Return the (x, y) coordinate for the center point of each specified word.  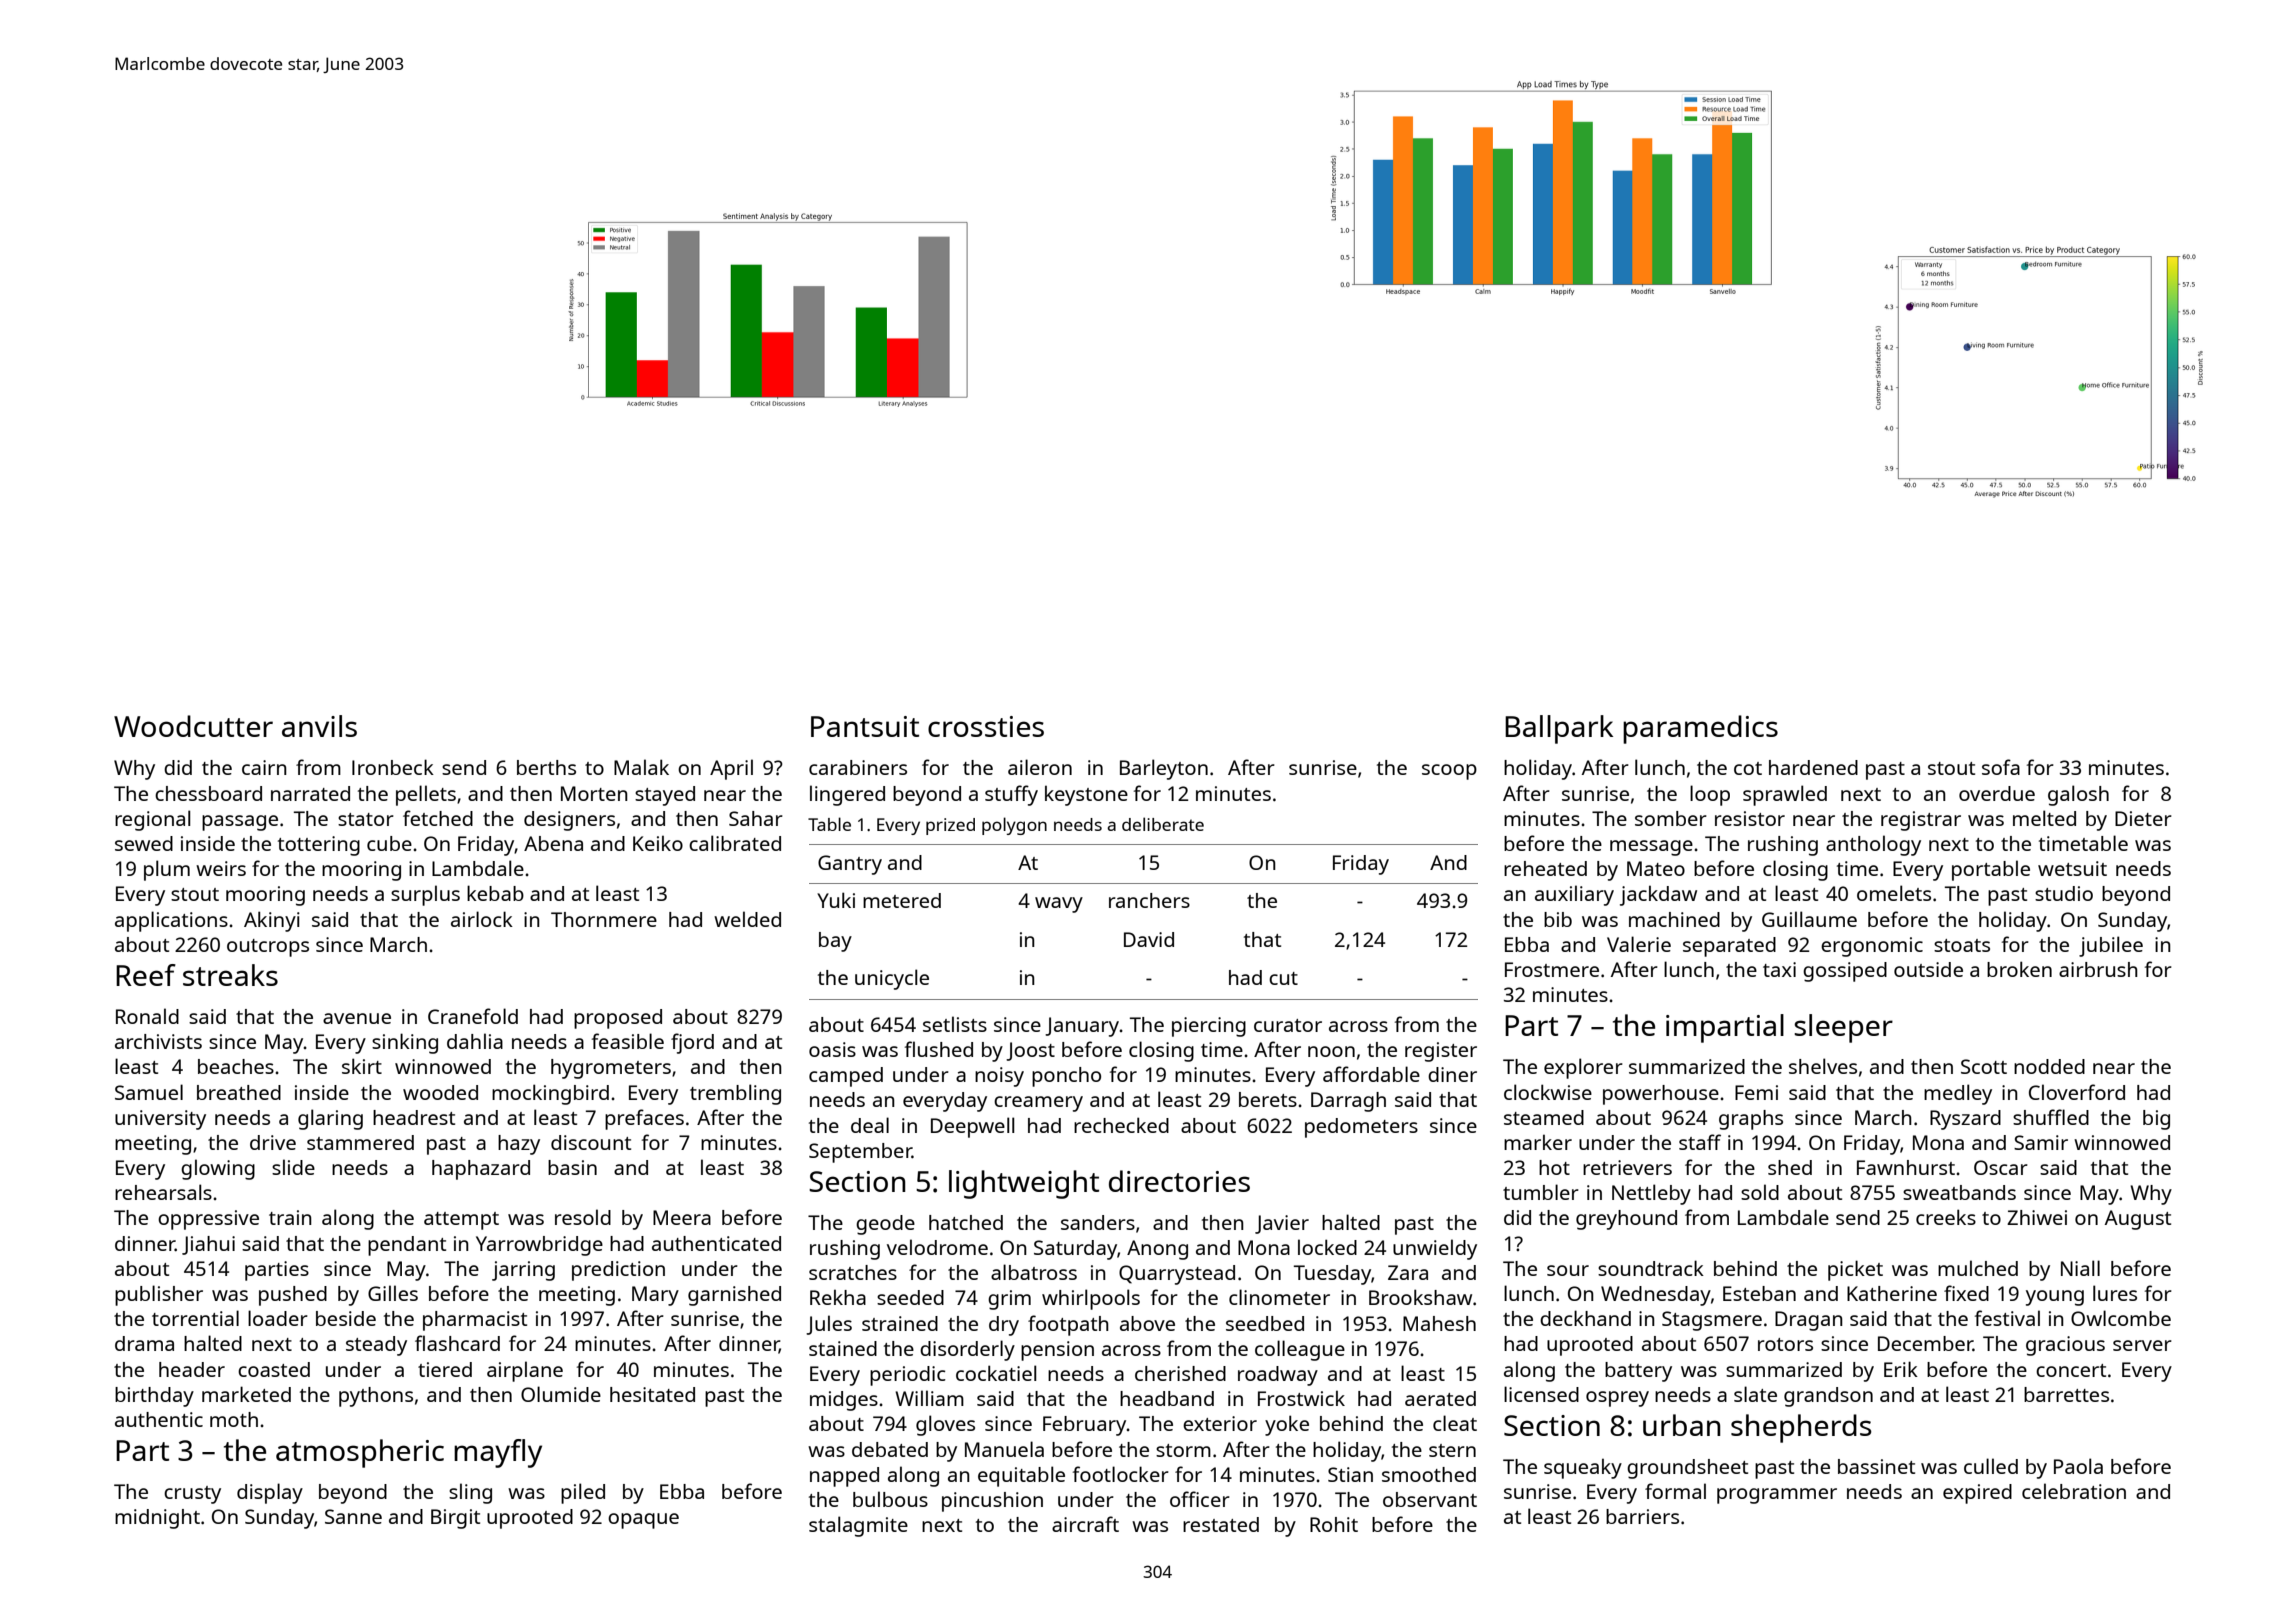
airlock (482, 919)
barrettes (2066, 1394)
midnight (157, 1519)
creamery (1038, 1104)
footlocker (1121, 1474)
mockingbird (550, 1094)
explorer (1583, 1068)
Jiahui (208, 1245)
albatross (1034, 1272)
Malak (641, 767)
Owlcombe (2121, 1318)
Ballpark (1559, 729)
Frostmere (1552, 969)
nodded (2049, 1066)
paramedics (1700, 729)
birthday (154, 1397)
